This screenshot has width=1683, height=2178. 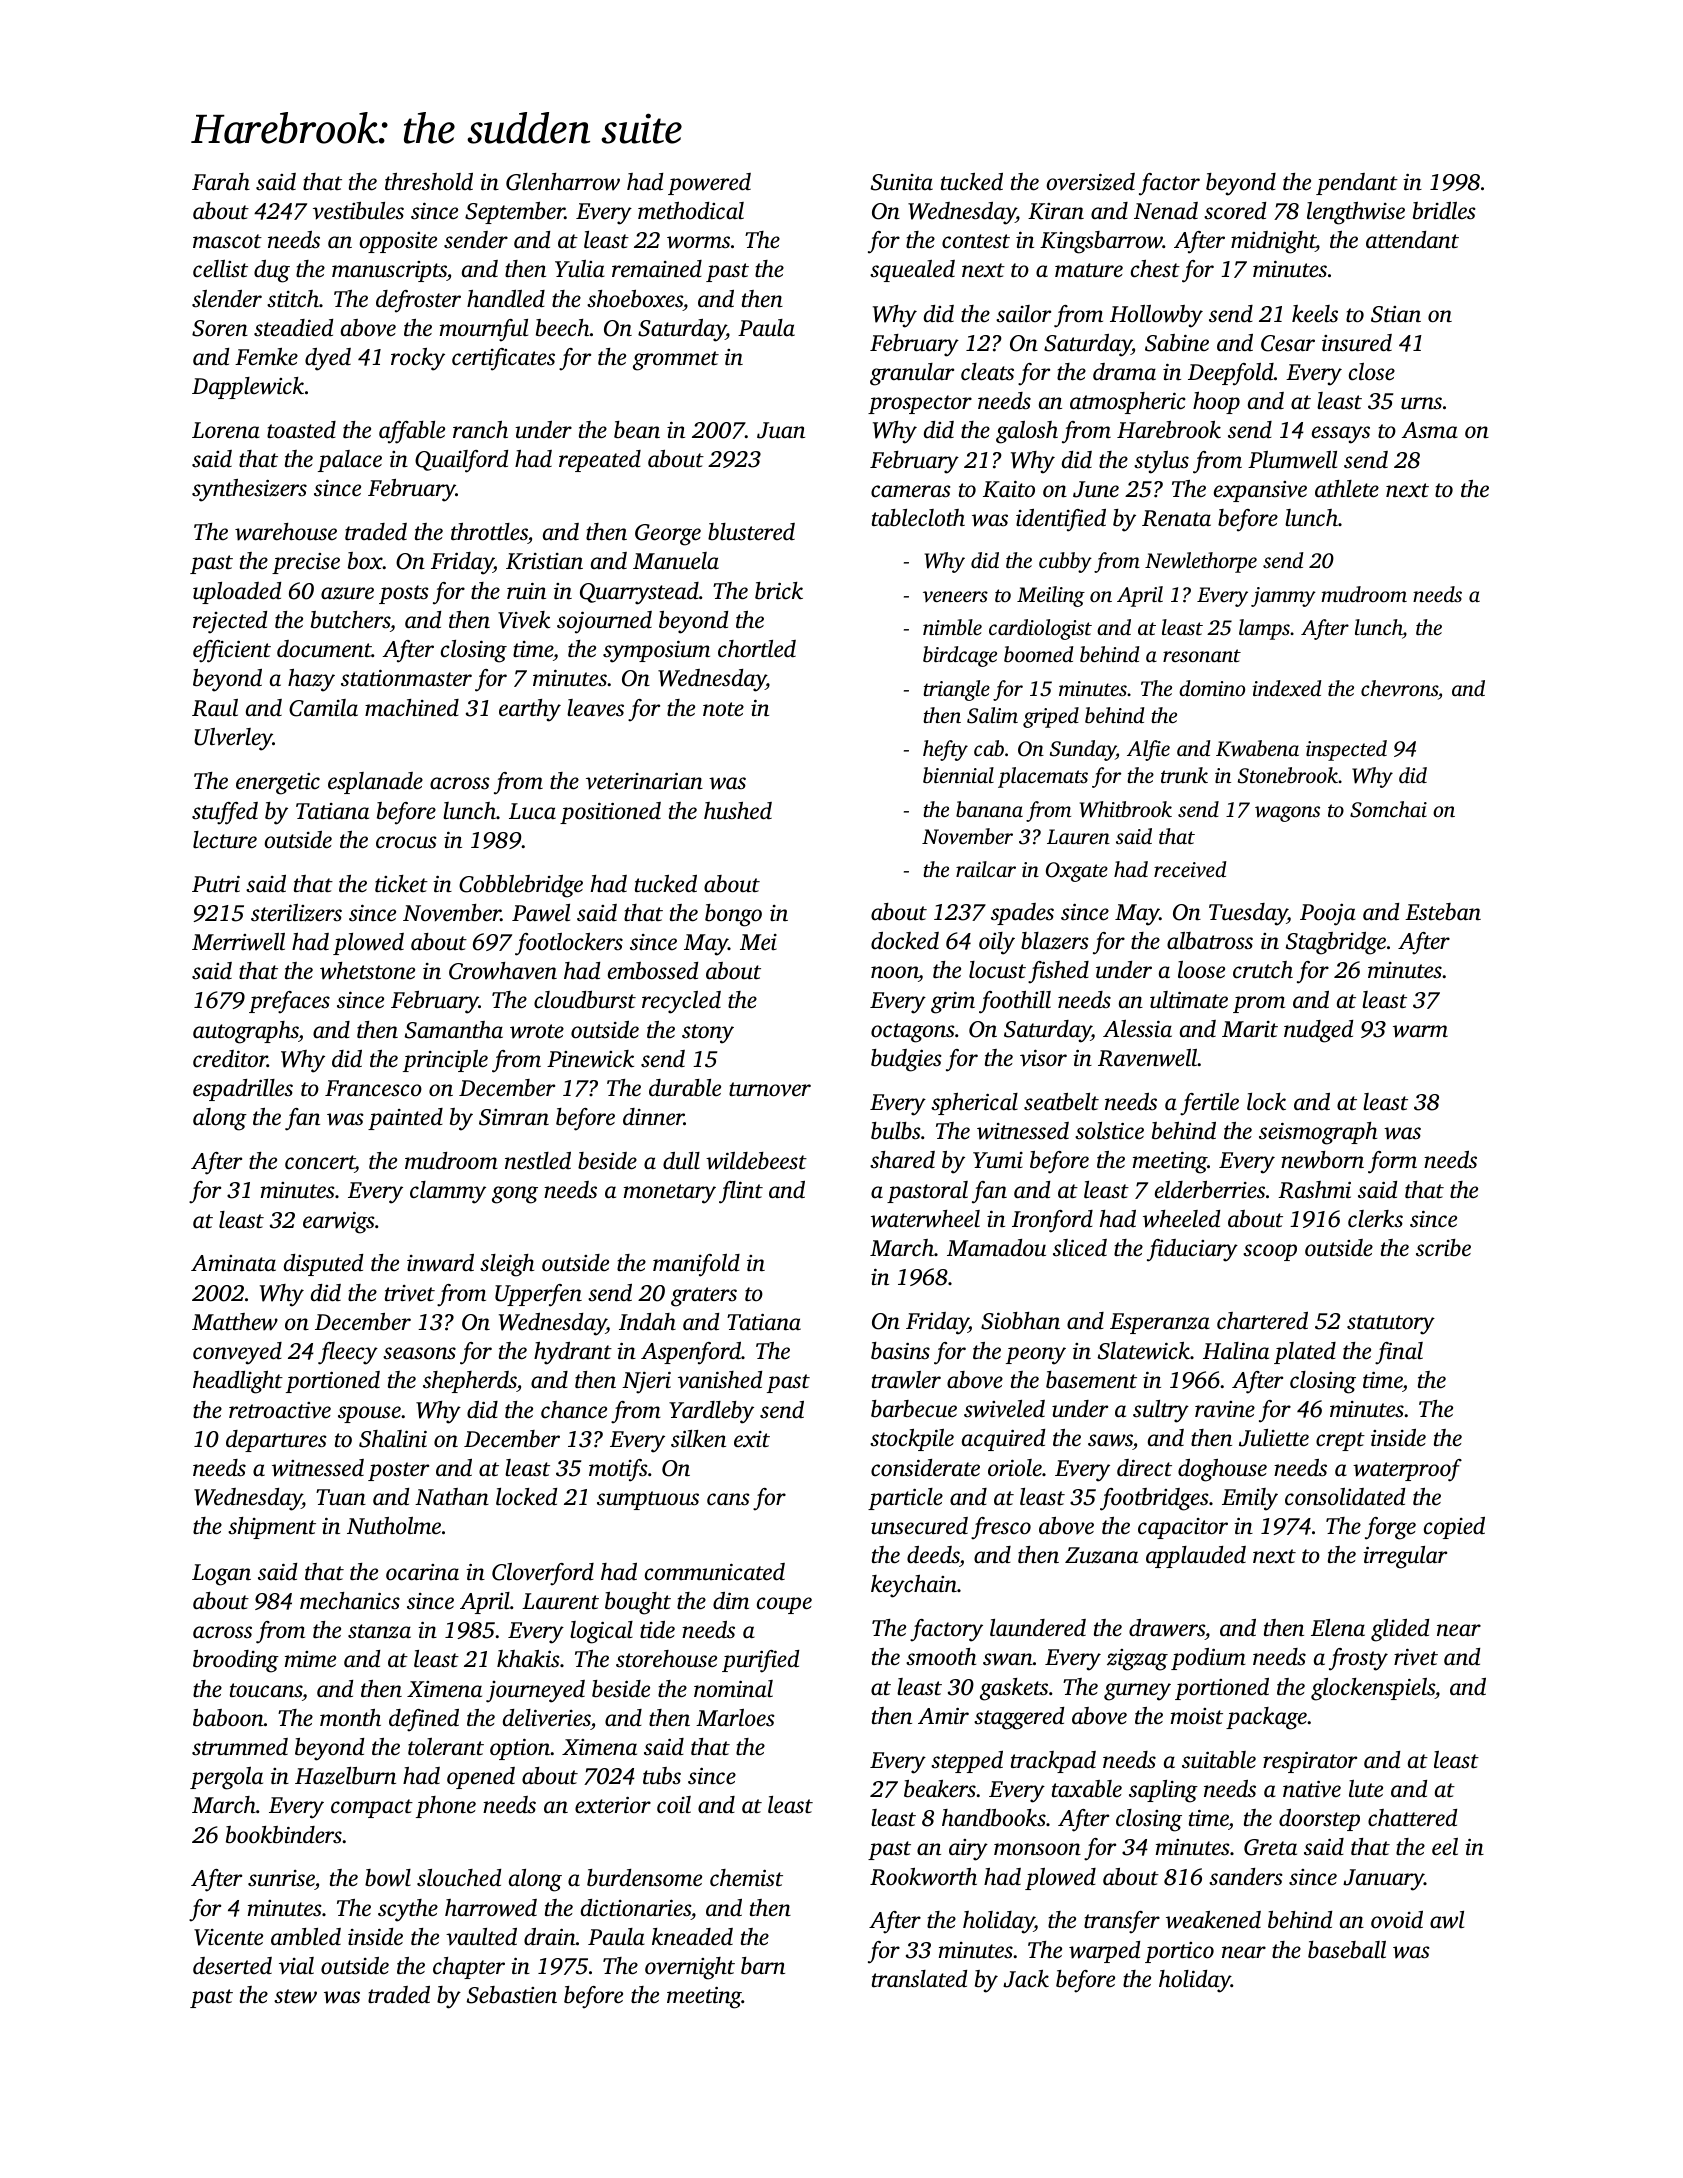 What do you see at coordinates (424, 1720) in the screenshot?
I see `defined` at bounding box center [424, 1720].
